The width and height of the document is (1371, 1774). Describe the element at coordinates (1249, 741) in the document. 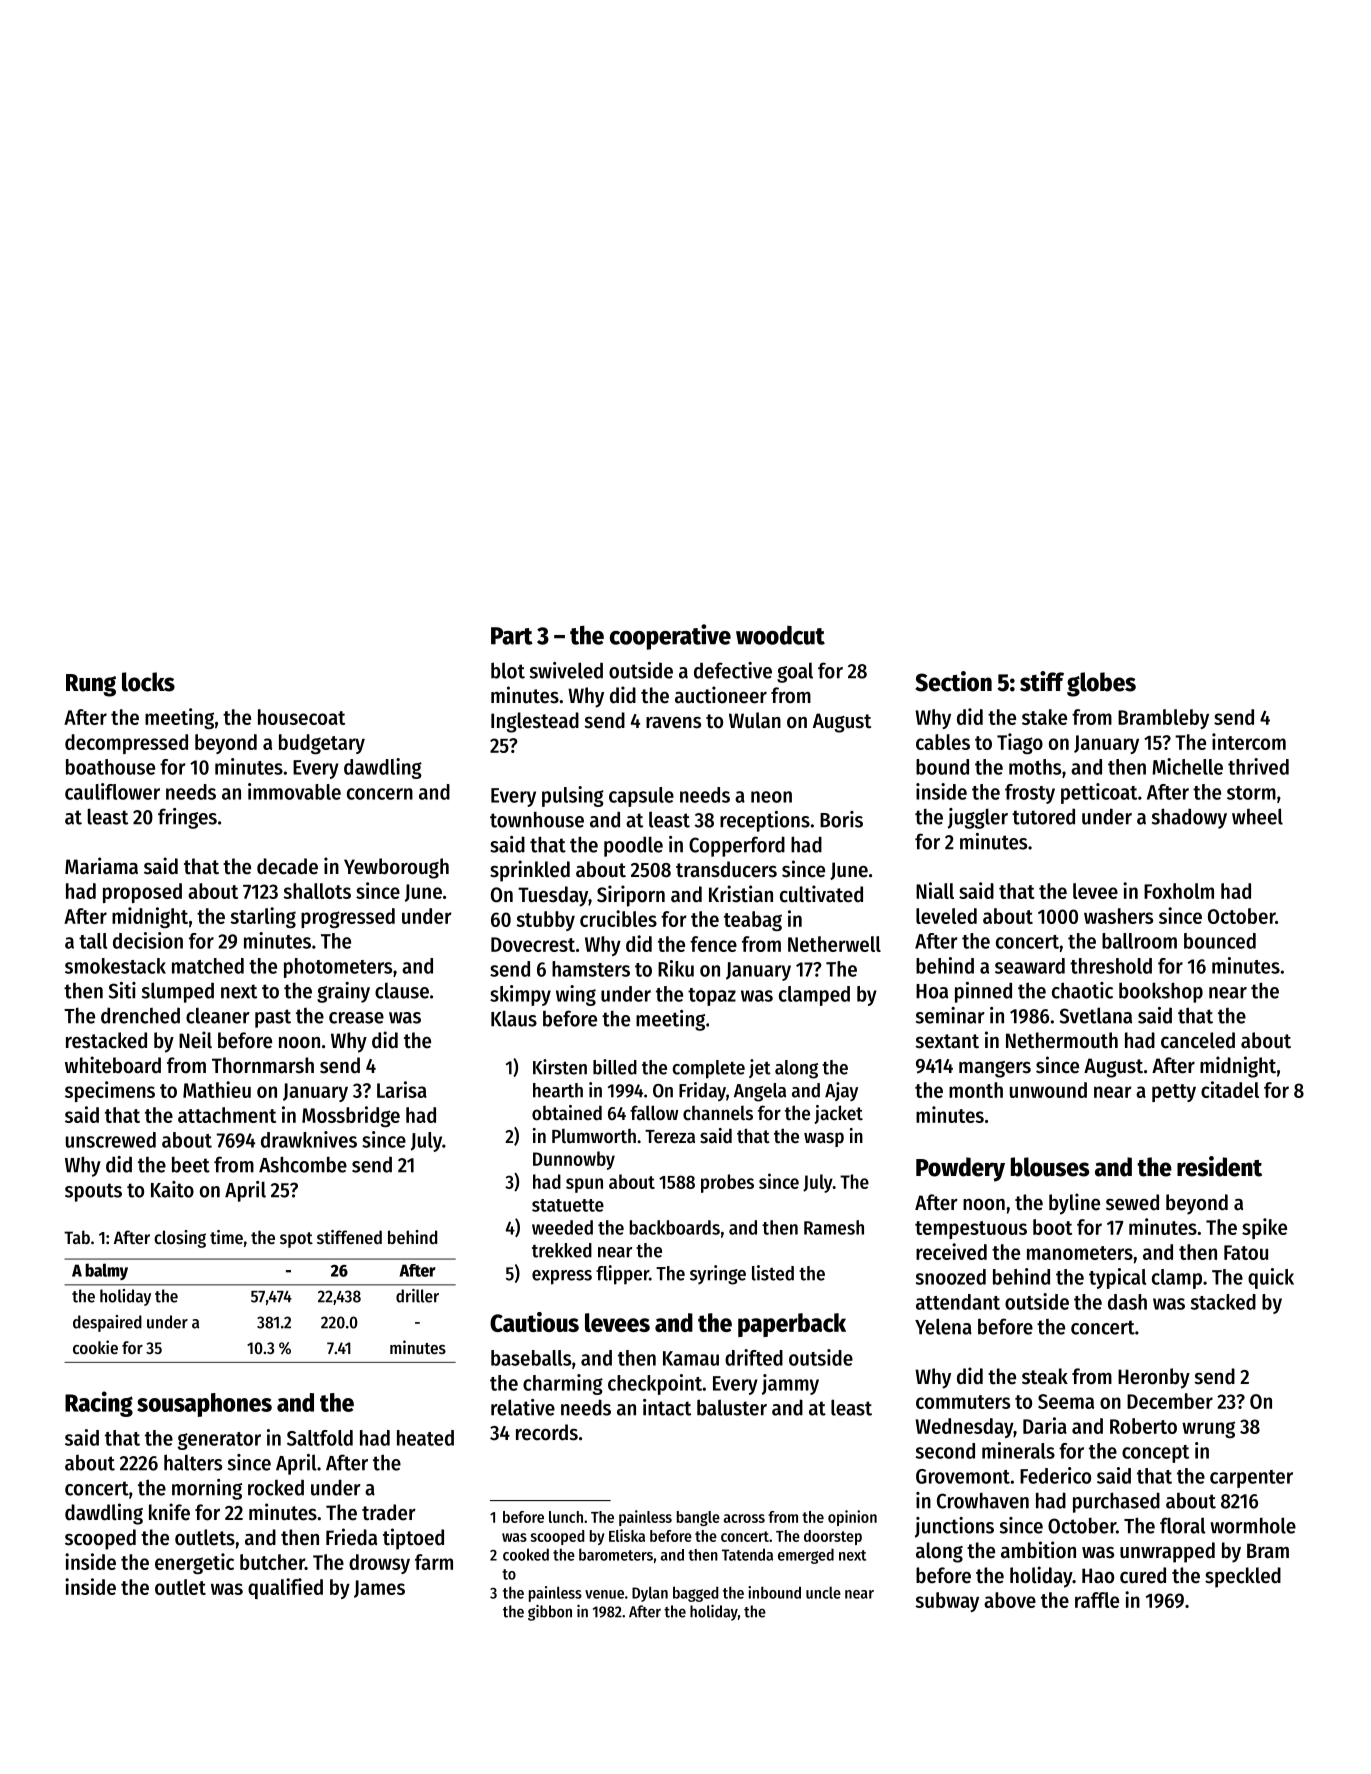

I see `intercom` at that location.
